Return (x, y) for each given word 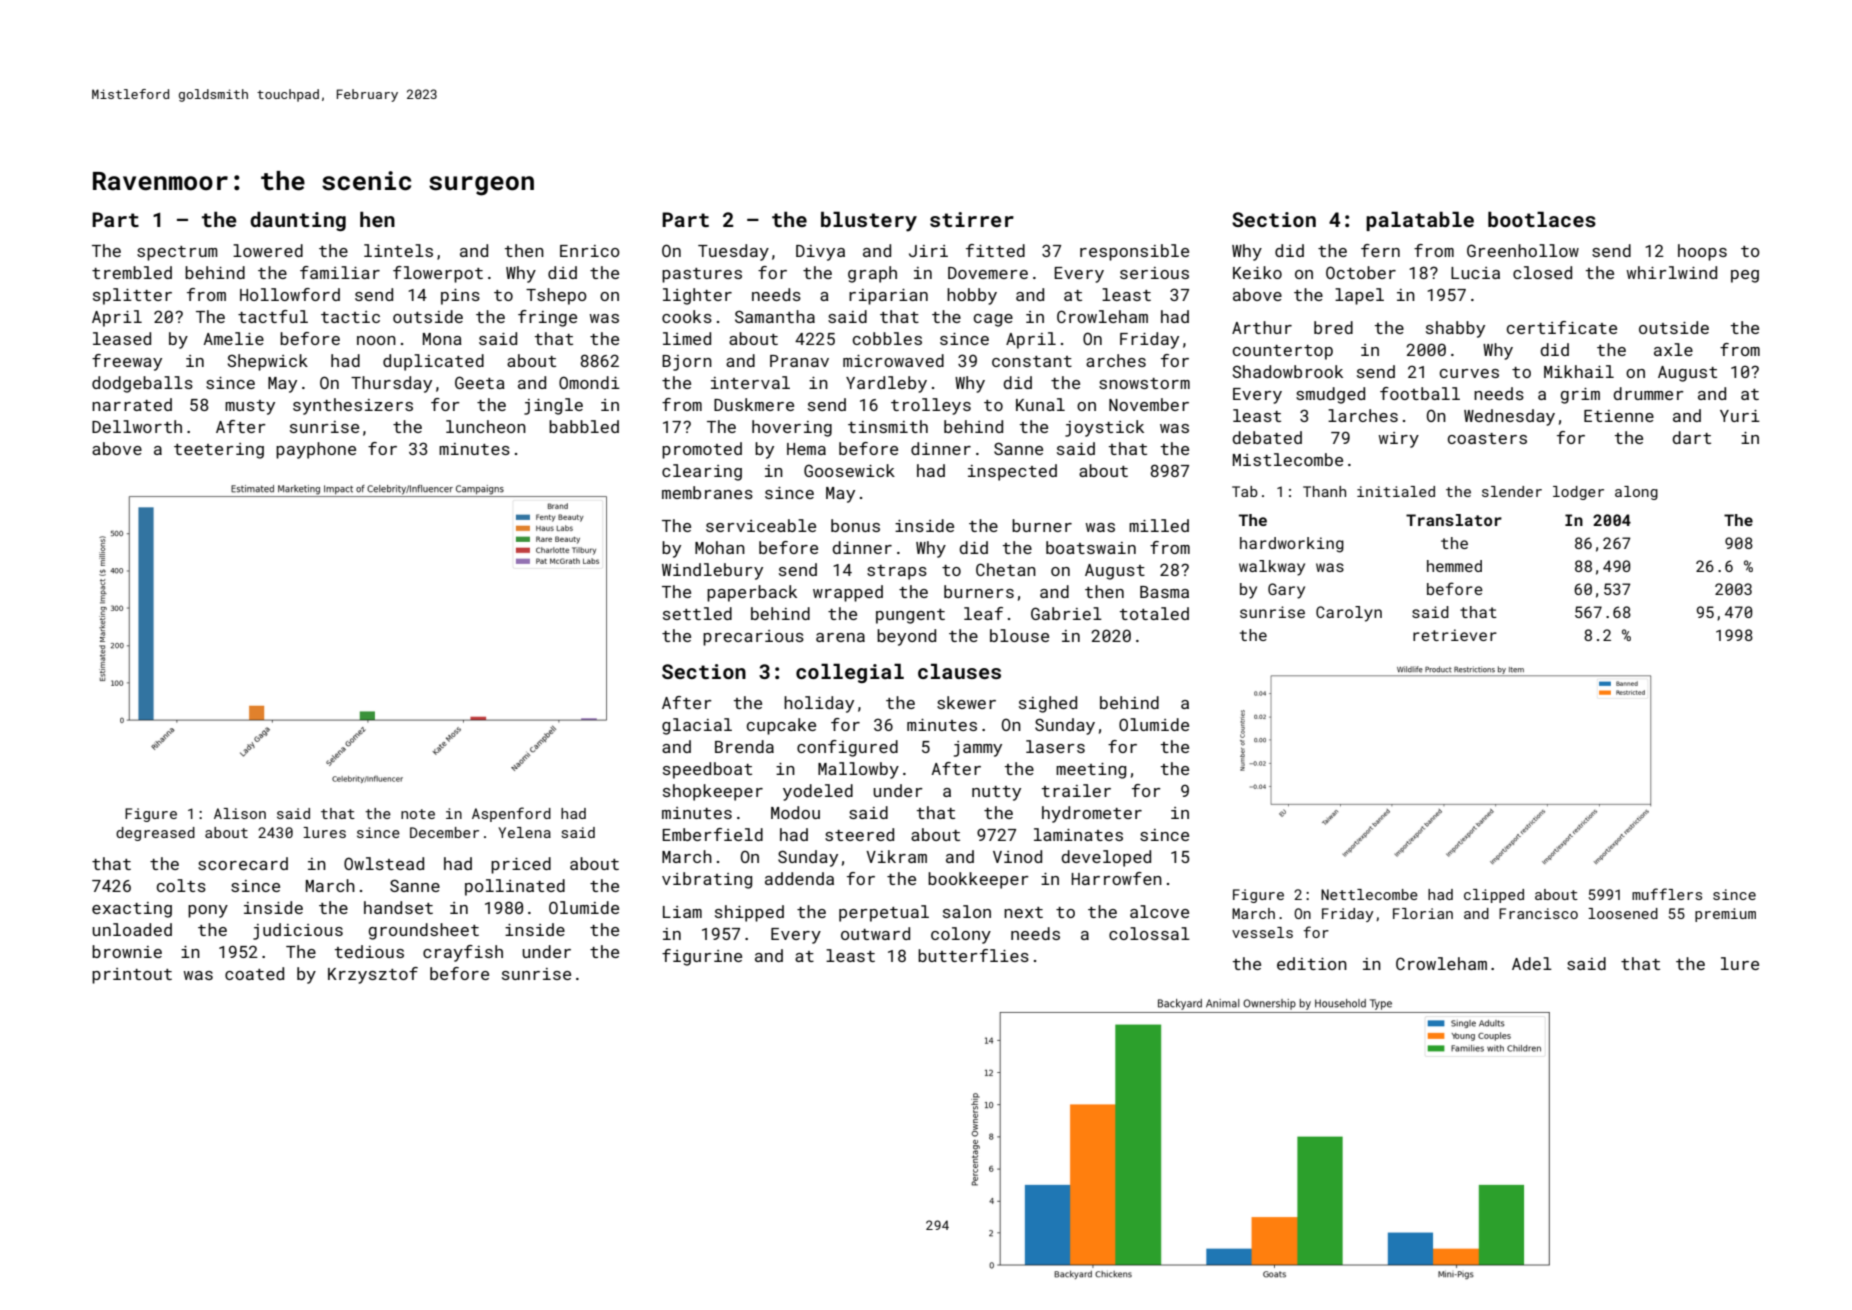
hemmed (1454, 566)
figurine (702, 957)
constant (1032, 361)
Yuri (1740, 416)
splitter (132, 296)
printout (132, 976)
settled (697, 613)
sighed (1048, 704)
